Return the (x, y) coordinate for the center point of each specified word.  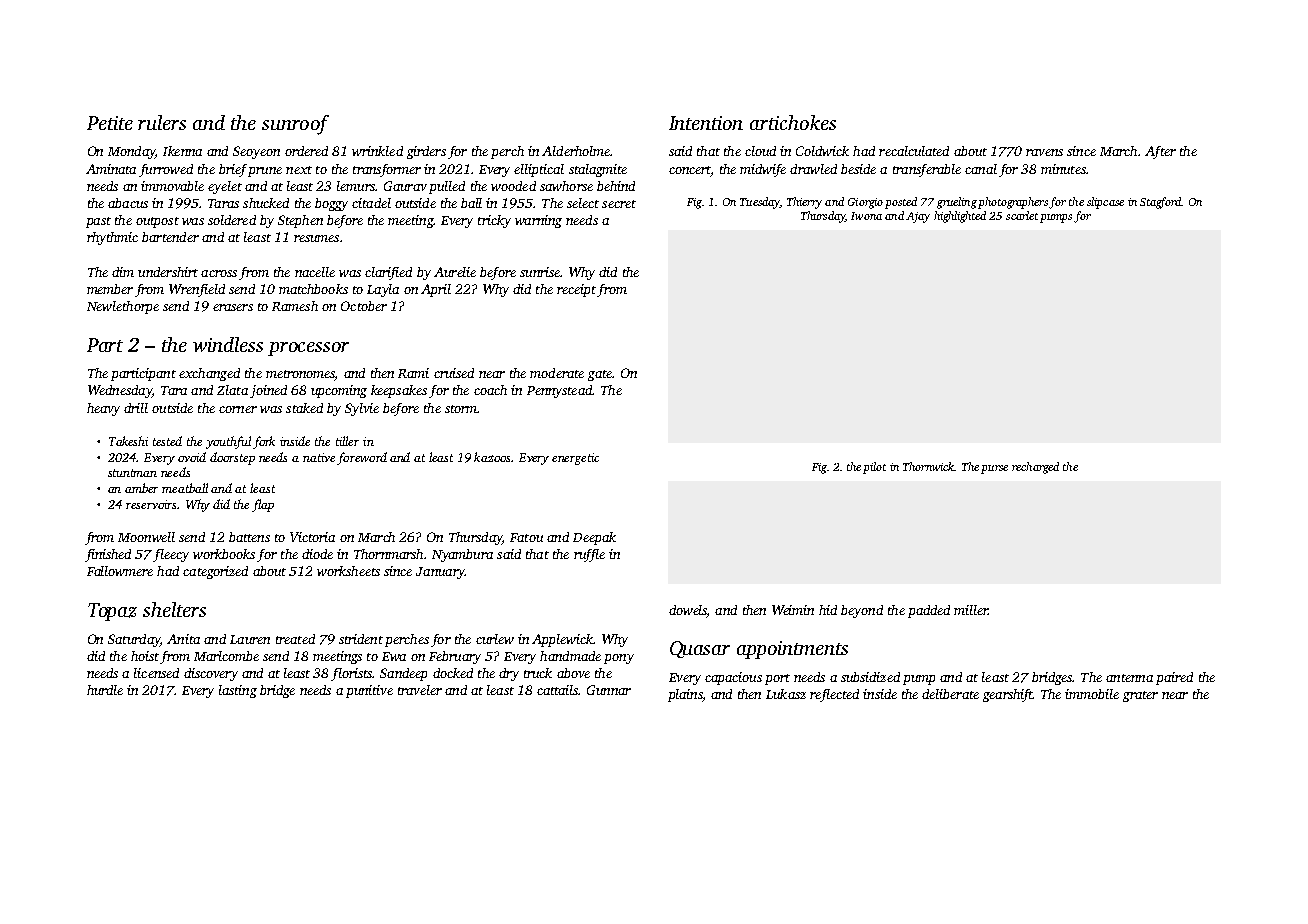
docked (453, 673)
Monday (131, 152)
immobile (1092, 694)
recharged (1035, 468)
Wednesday (120, 391)
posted (901, 203)
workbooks (224, 554)
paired (1174, 678)
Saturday (134, 640)
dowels (688, 610)
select (583, 203)
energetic (575, 459)
